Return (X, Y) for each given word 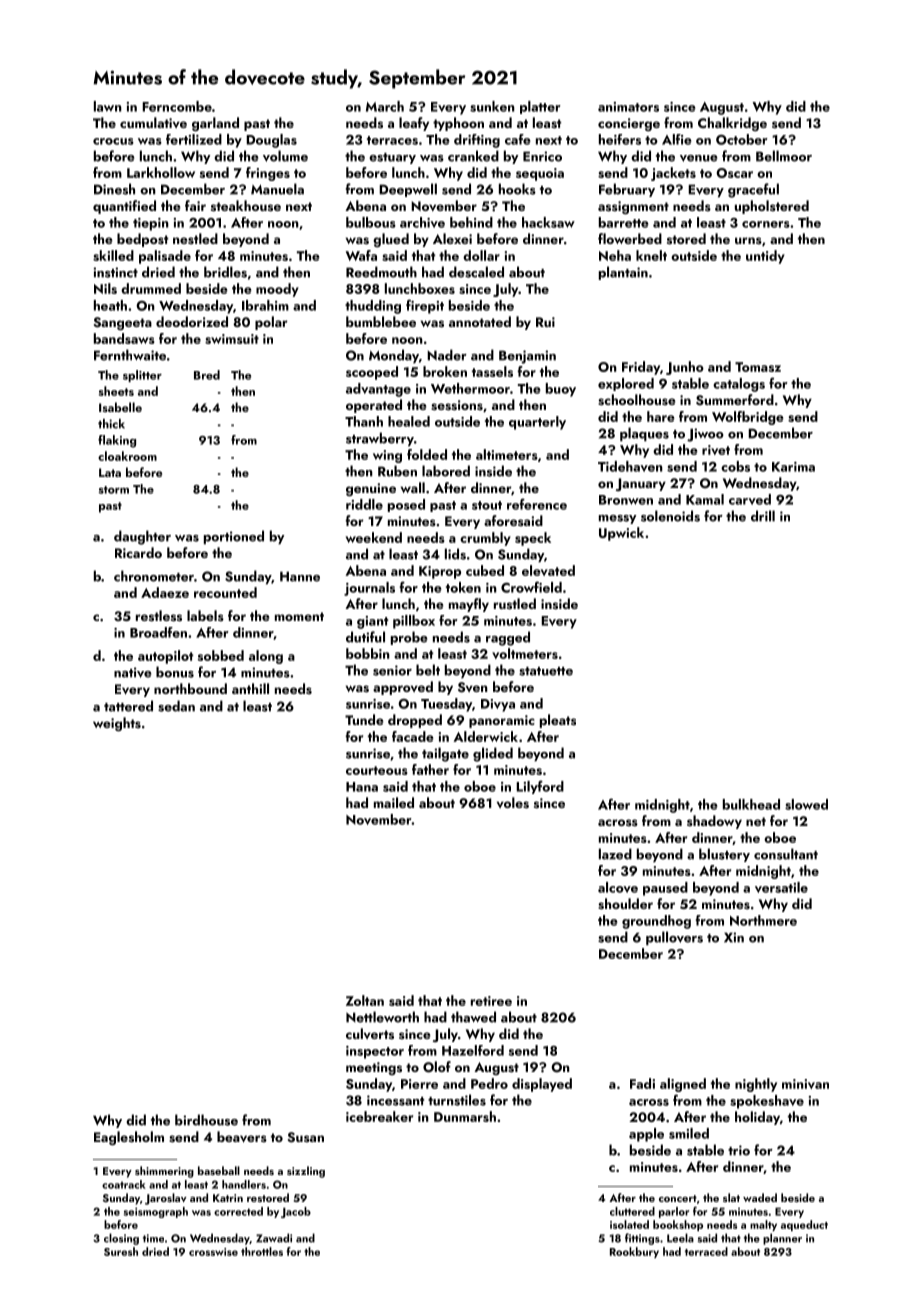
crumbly (485, 539)
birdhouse (206, 1120)
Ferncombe (177, 106)
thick (111, 424)
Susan (306, 1137)
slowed (806, 804)
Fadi (642, 1083)
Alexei (452, 238)
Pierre (419, 1084)
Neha (615, 255)
